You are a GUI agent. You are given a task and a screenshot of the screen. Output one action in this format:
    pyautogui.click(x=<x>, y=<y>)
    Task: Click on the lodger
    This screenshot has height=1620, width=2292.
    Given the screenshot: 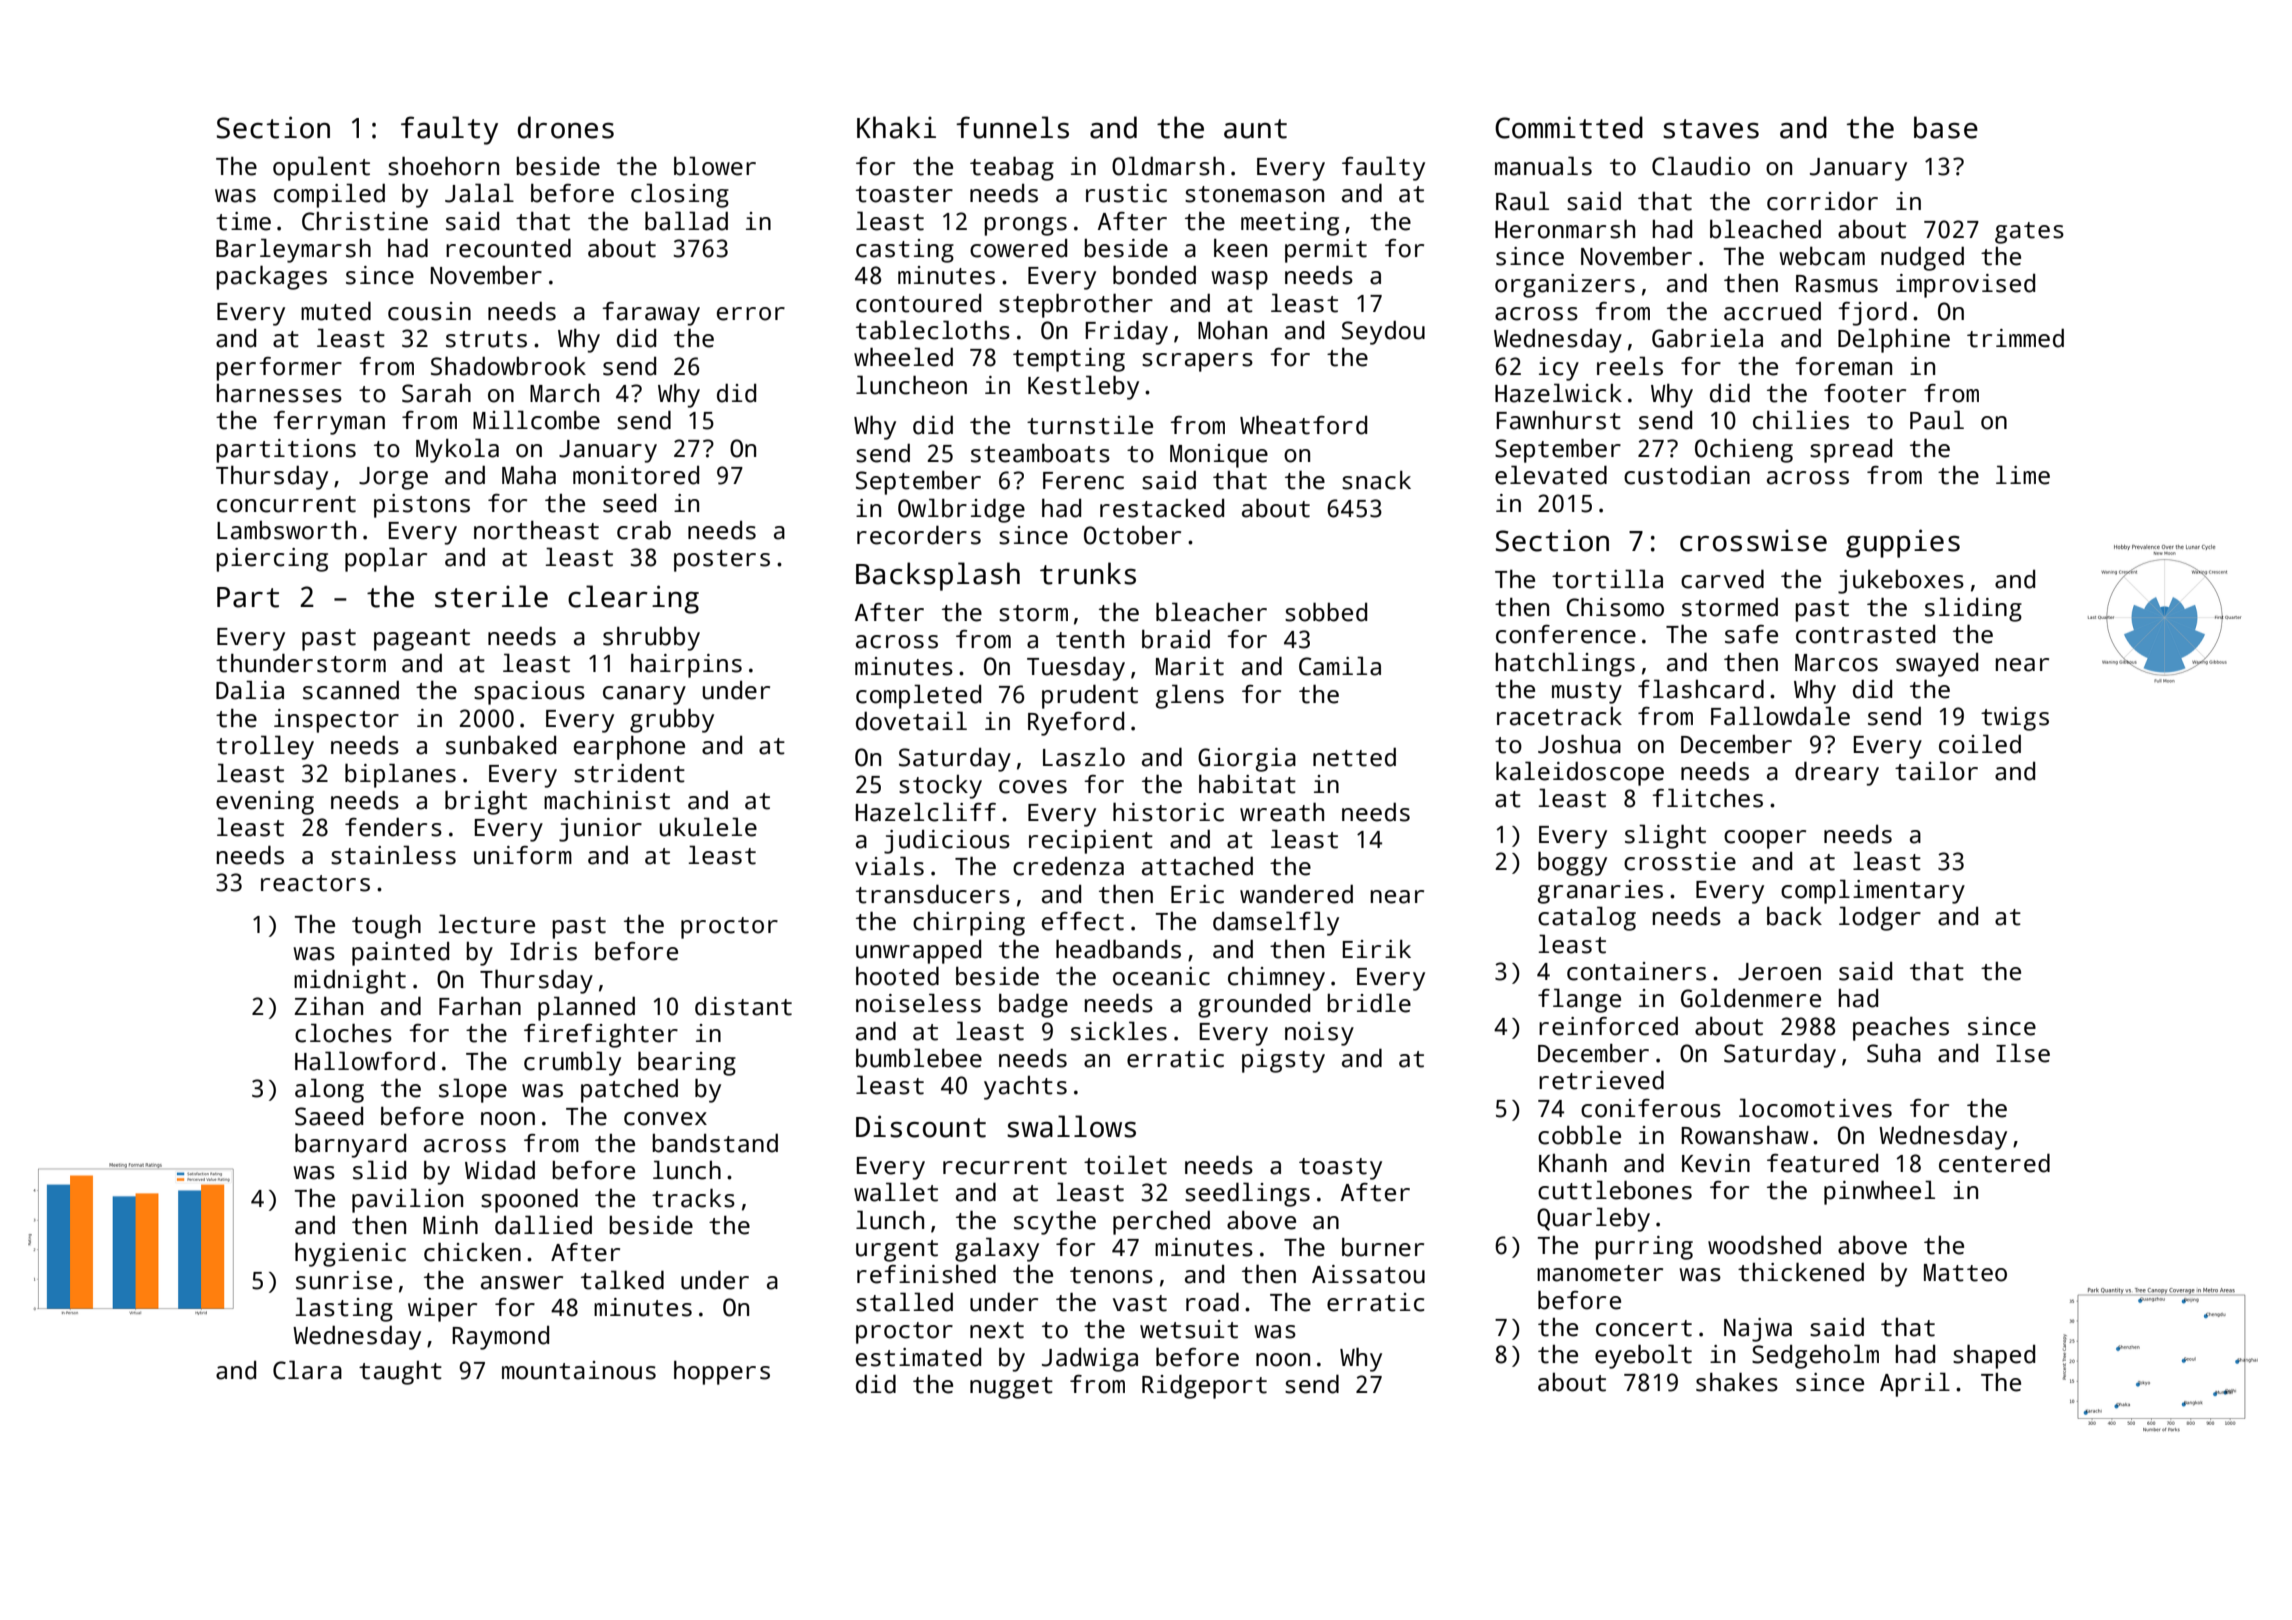 What is the action you would take?
    pyautogui.click(x=1880, y=918)
